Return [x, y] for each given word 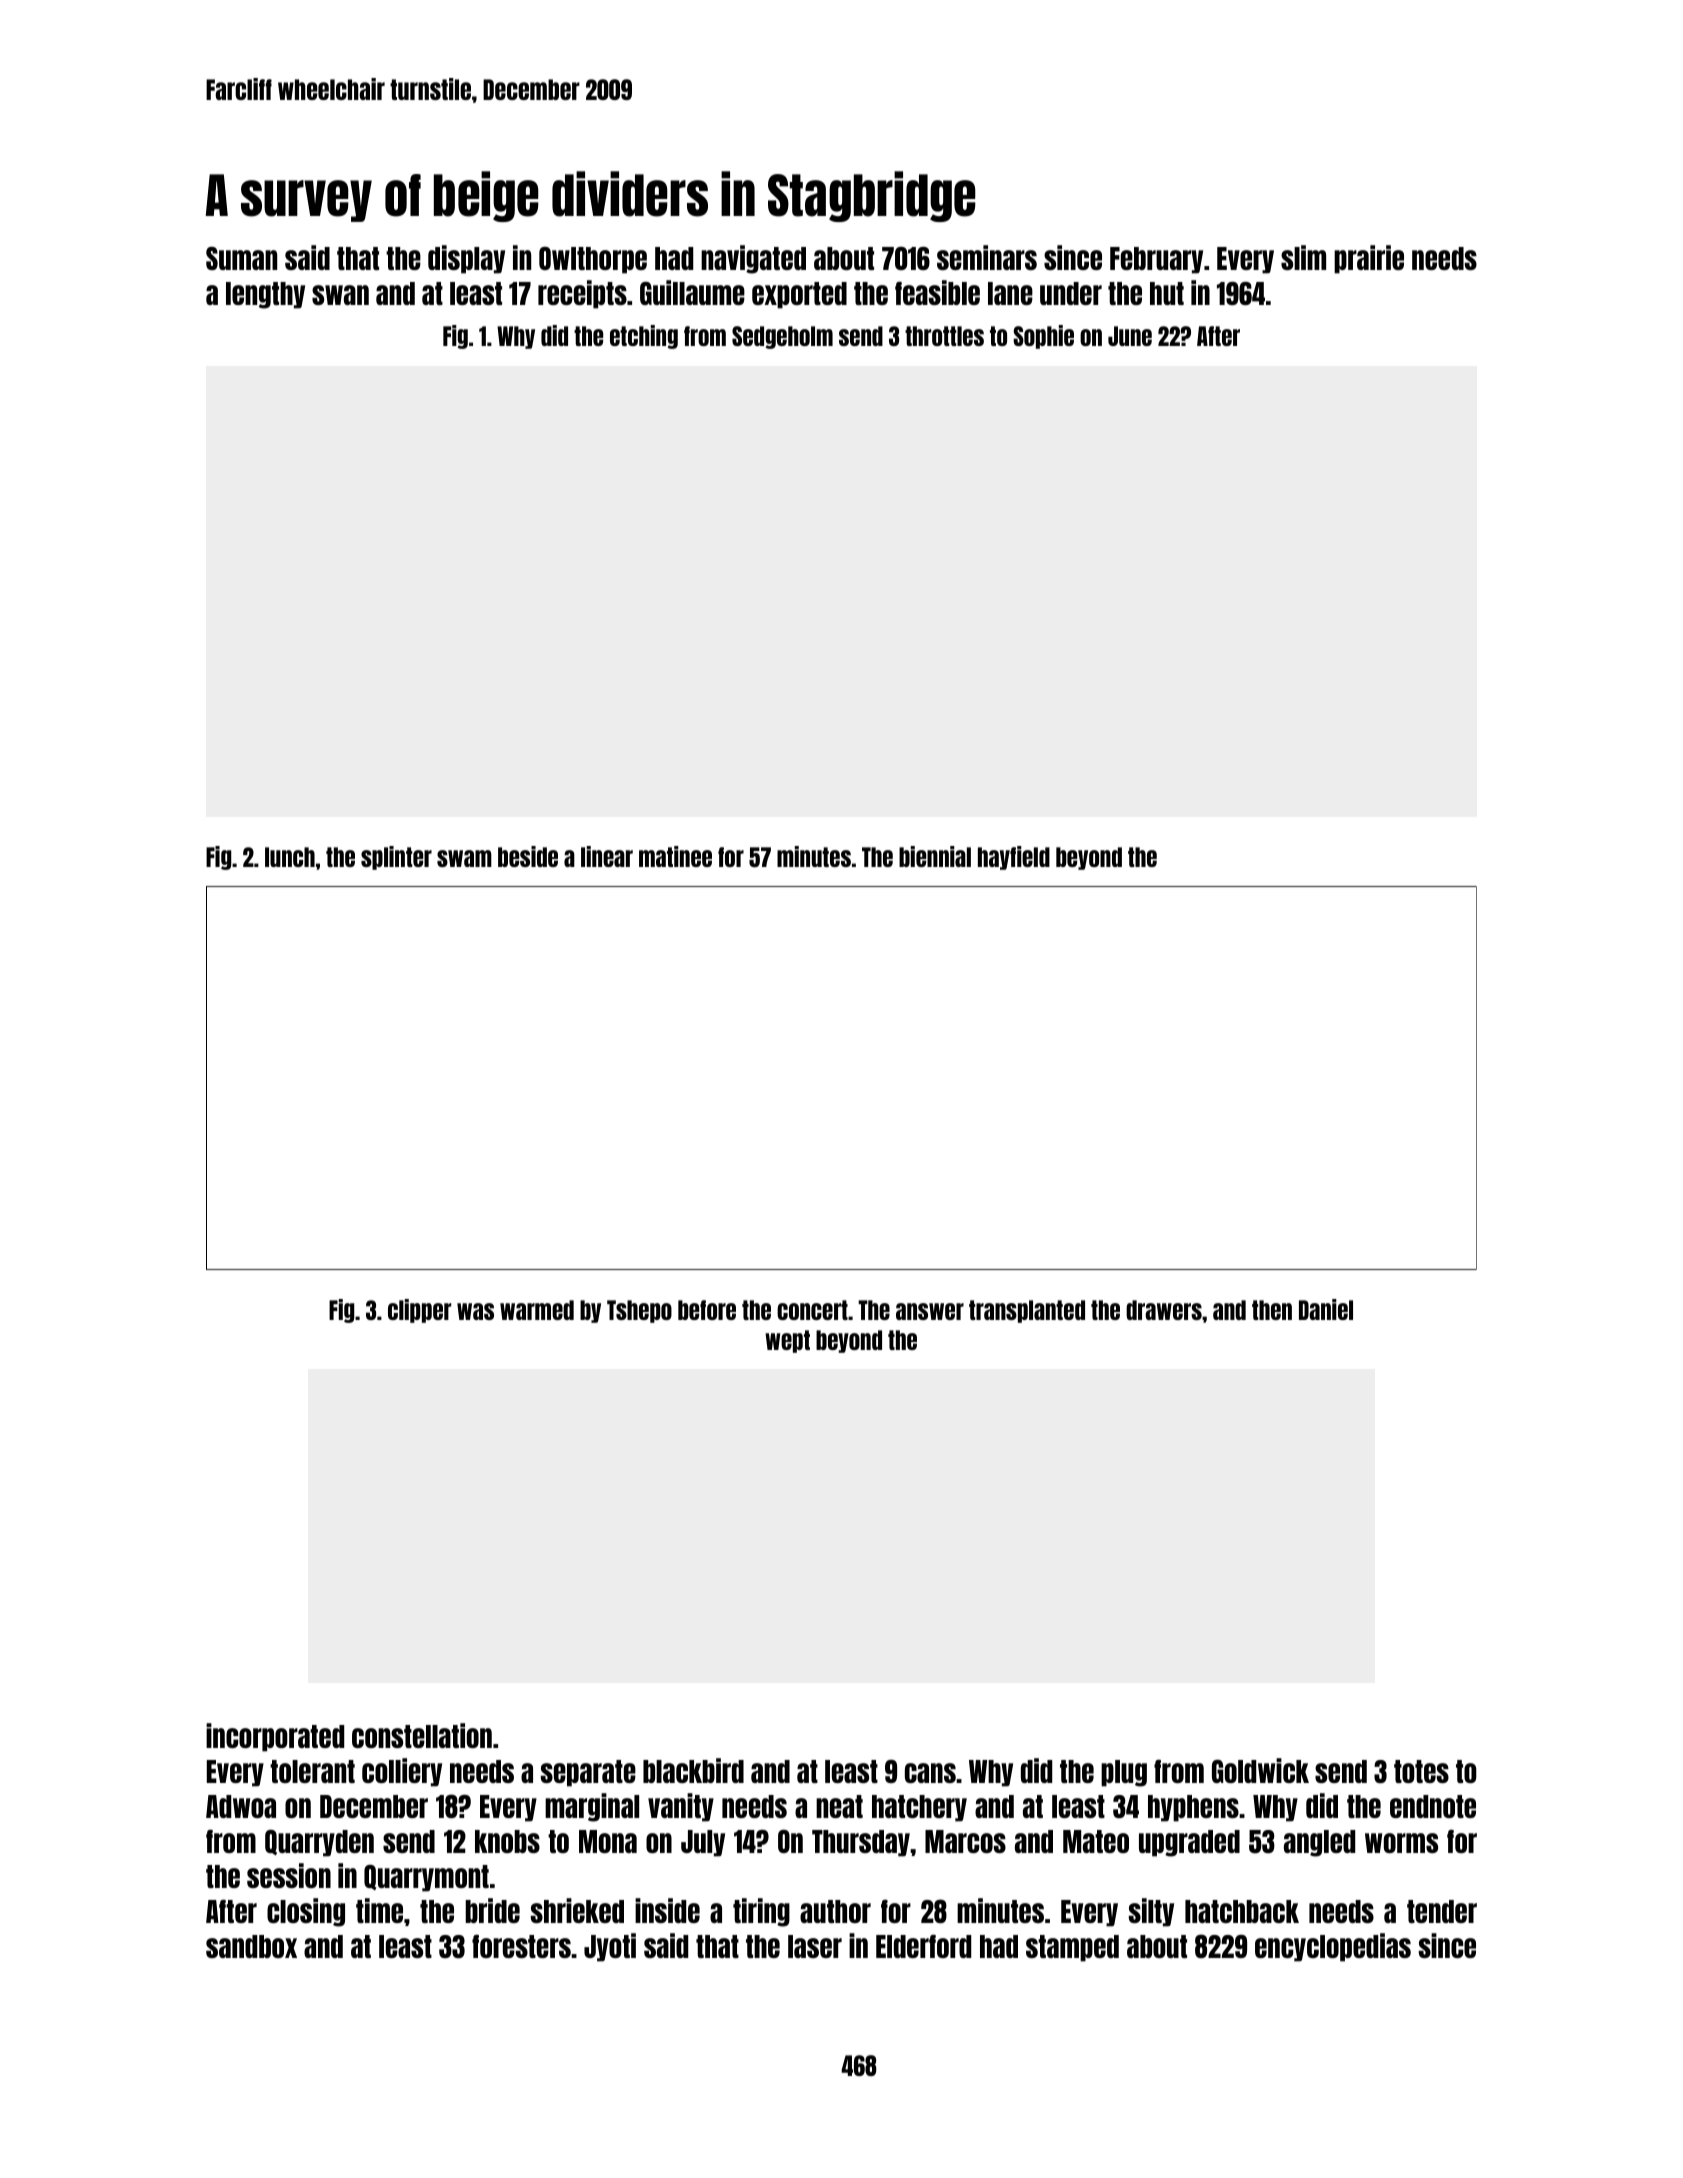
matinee [675, 856]
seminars [987, 257]
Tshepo [639, 1311]
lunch [290, 857]
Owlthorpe [593, 260]
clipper [419, 1311]
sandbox [251, 1946]
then [1272, 1310]
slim [1303, 257]
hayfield [1014, 858]
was [475, 1311]
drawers [1164, 1310]
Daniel [1326, 1309]
